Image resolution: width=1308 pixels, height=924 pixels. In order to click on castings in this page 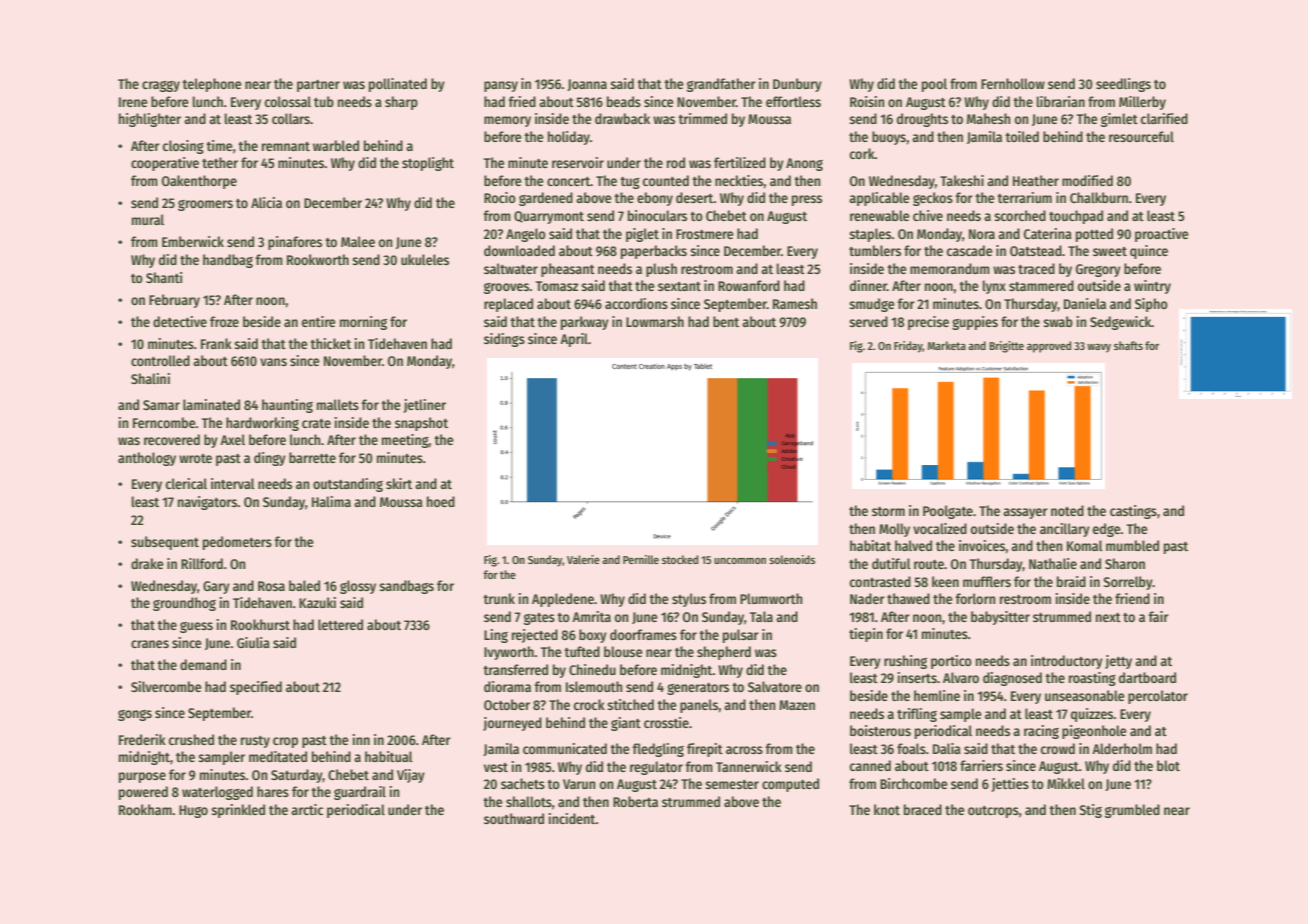, I will do `click(1133, 512)`.
